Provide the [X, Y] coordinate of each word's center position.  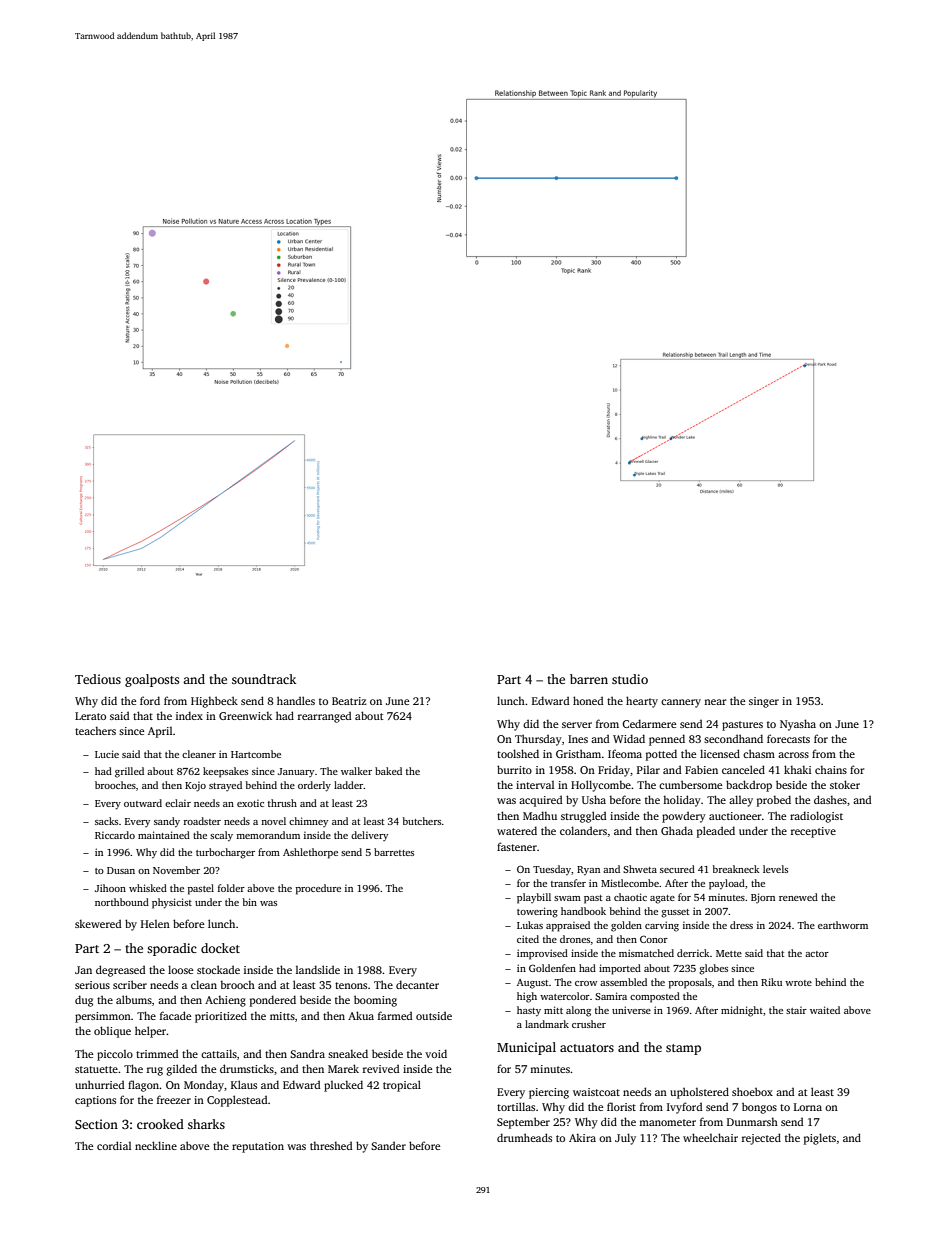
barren [589, 679]
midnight [742, 1011]
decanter [417, 984]
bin [250, 902]
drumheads [524, 1137]
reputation [258, 1147]
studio [630, 679]
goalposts [152, 680]
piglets [820, 1139]
